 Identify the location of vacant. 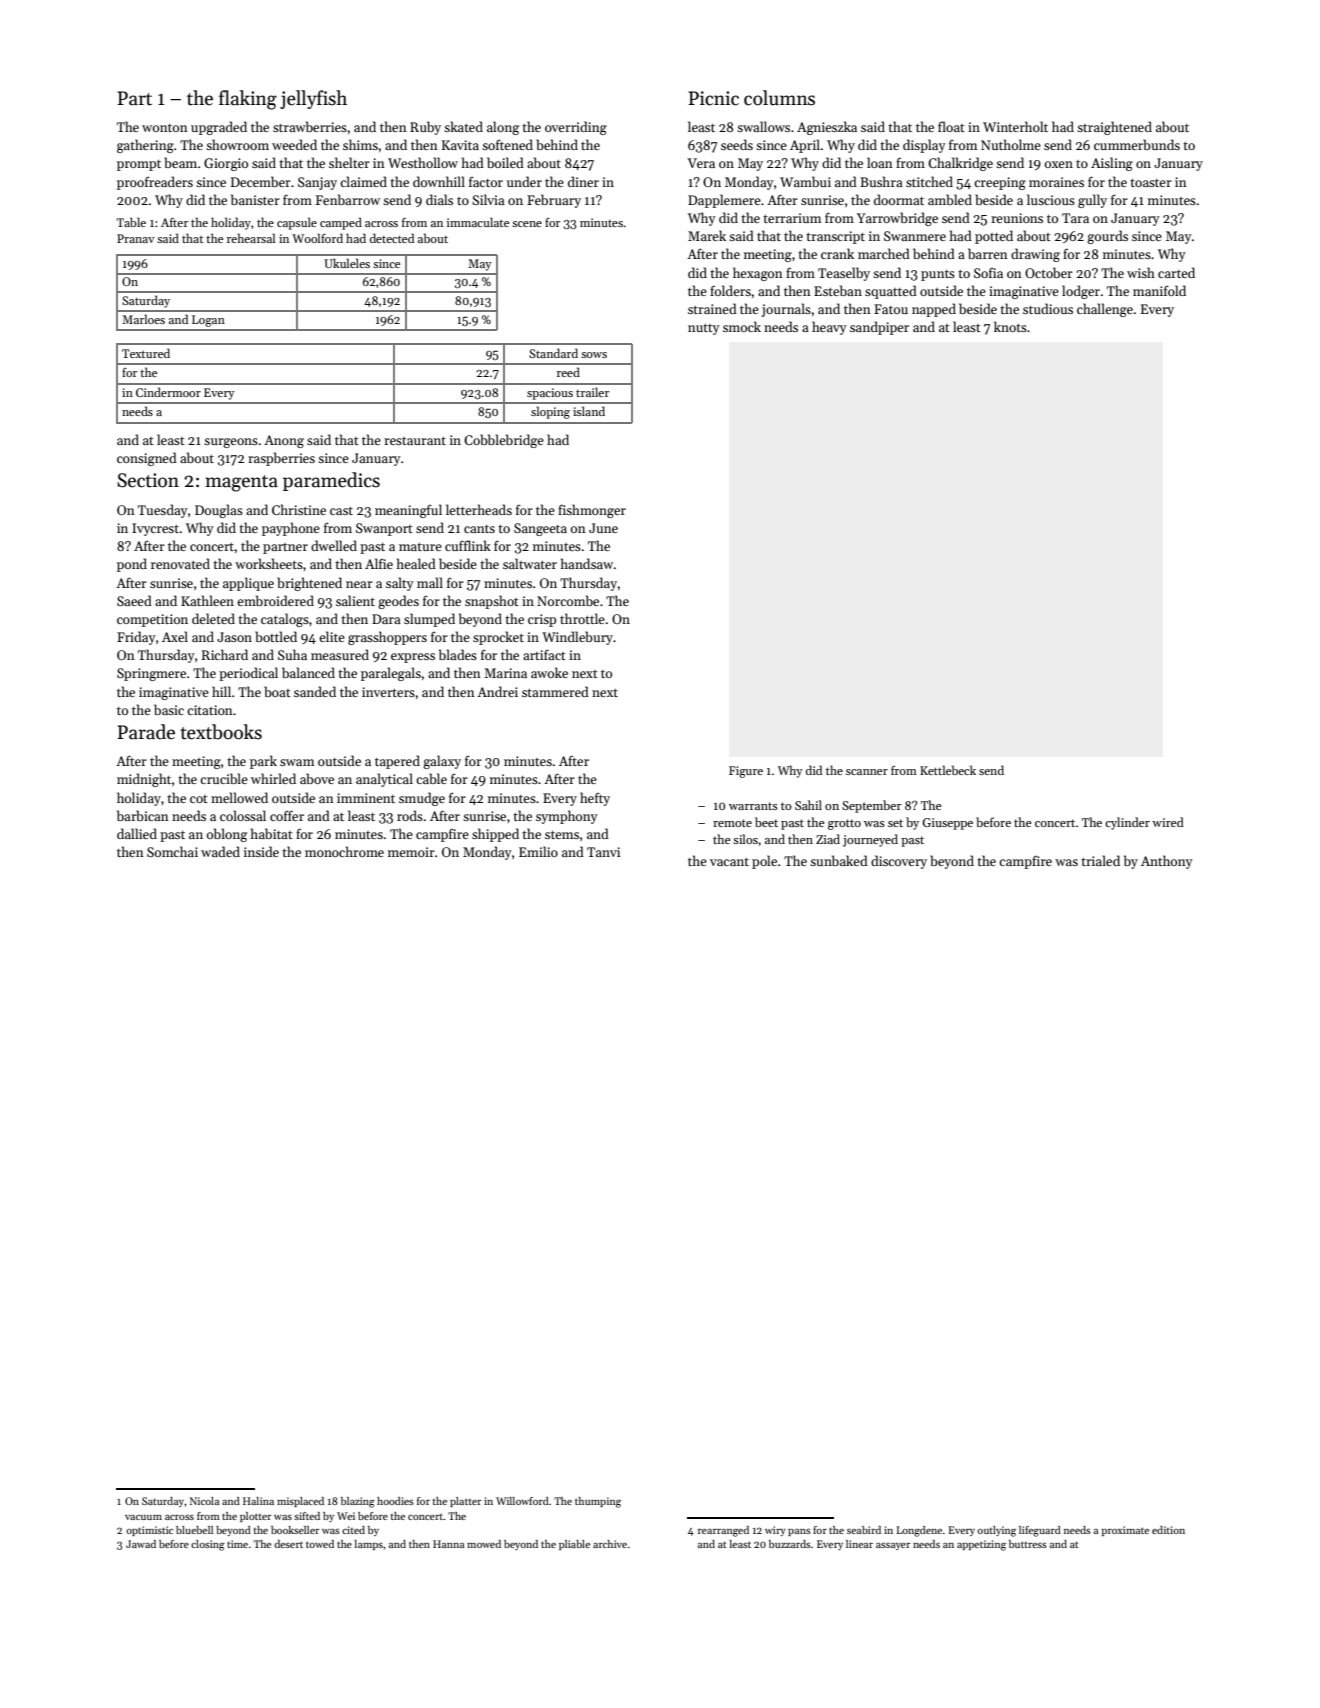
(729, 862).
